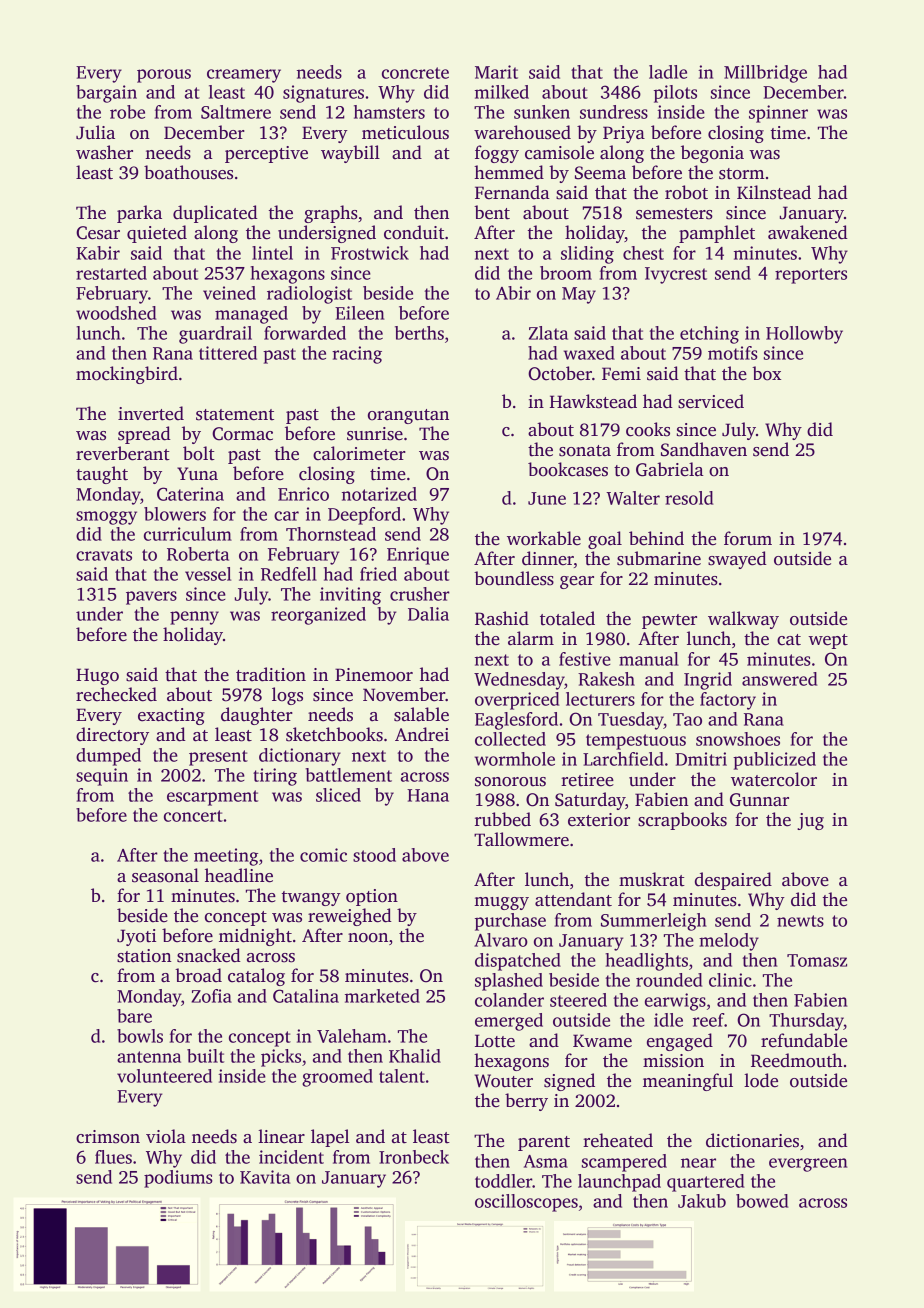  What do you see at coordinates (717, 234) in the image?
I see `pamphlet` at bounding box center [717, 234].
